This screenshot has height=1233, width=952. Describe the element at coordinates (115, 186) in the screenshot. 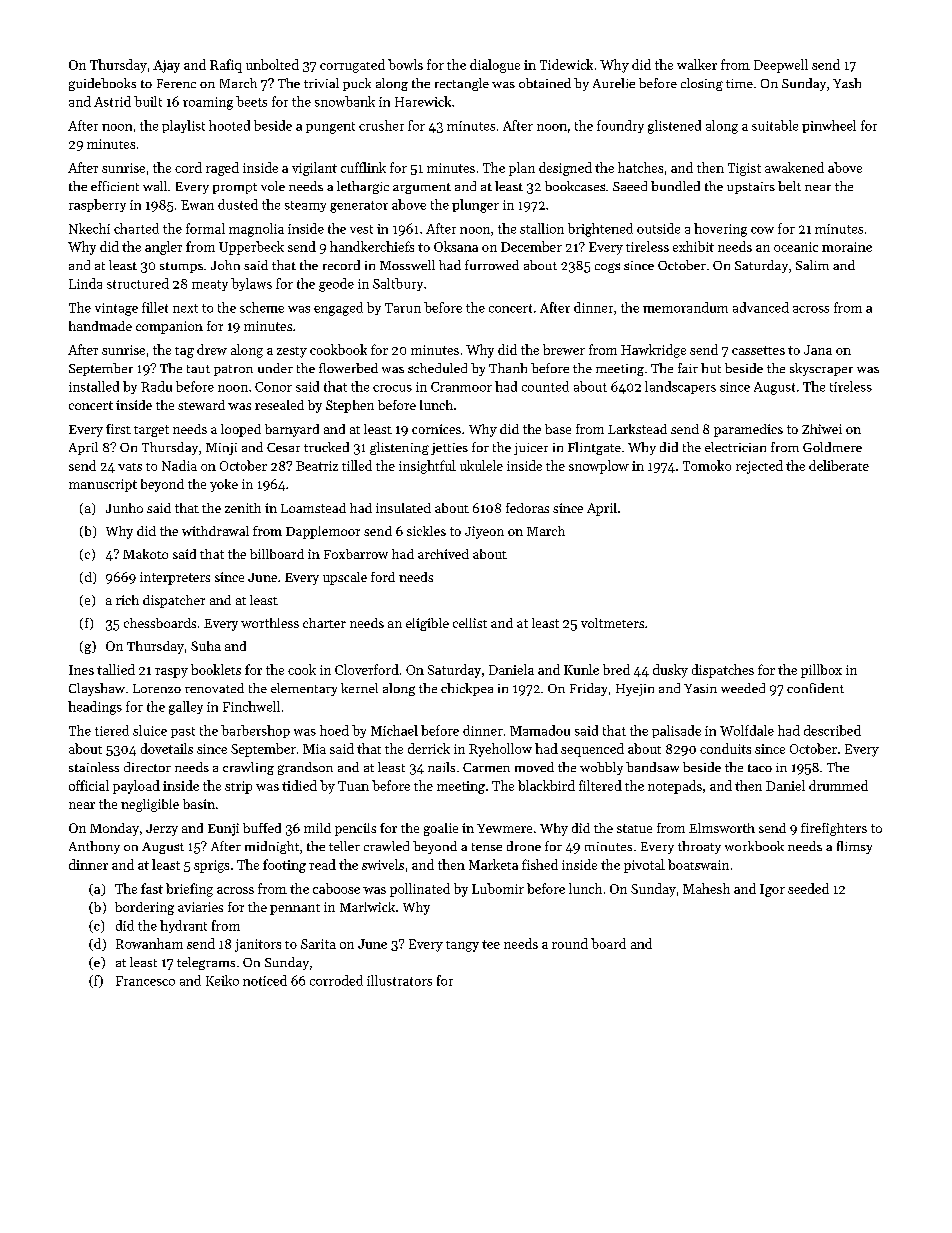

I see `efficient` at that location.
